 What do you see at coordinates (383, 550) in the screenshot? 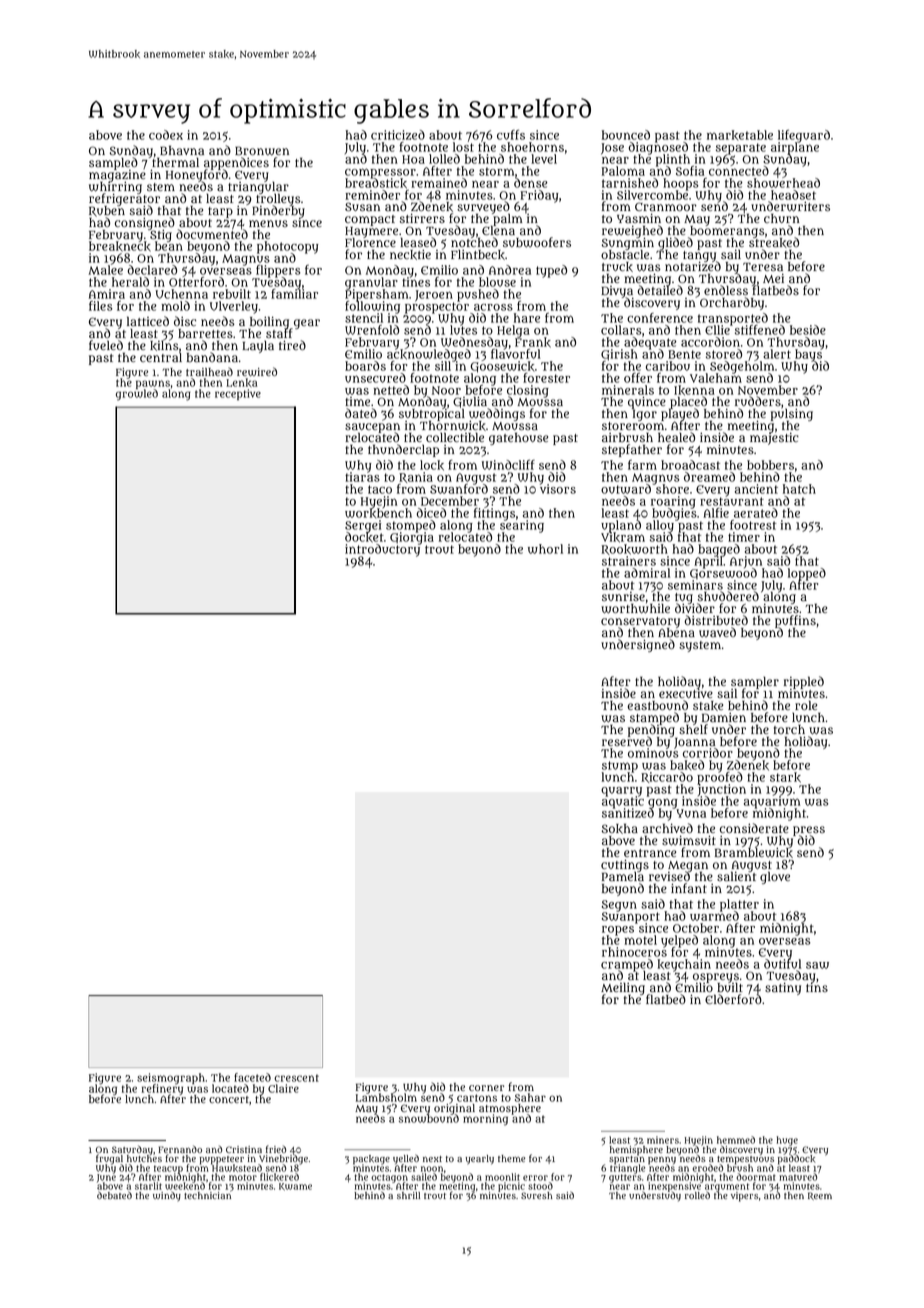
I see `introductory` at bounding box center [383, 550].
